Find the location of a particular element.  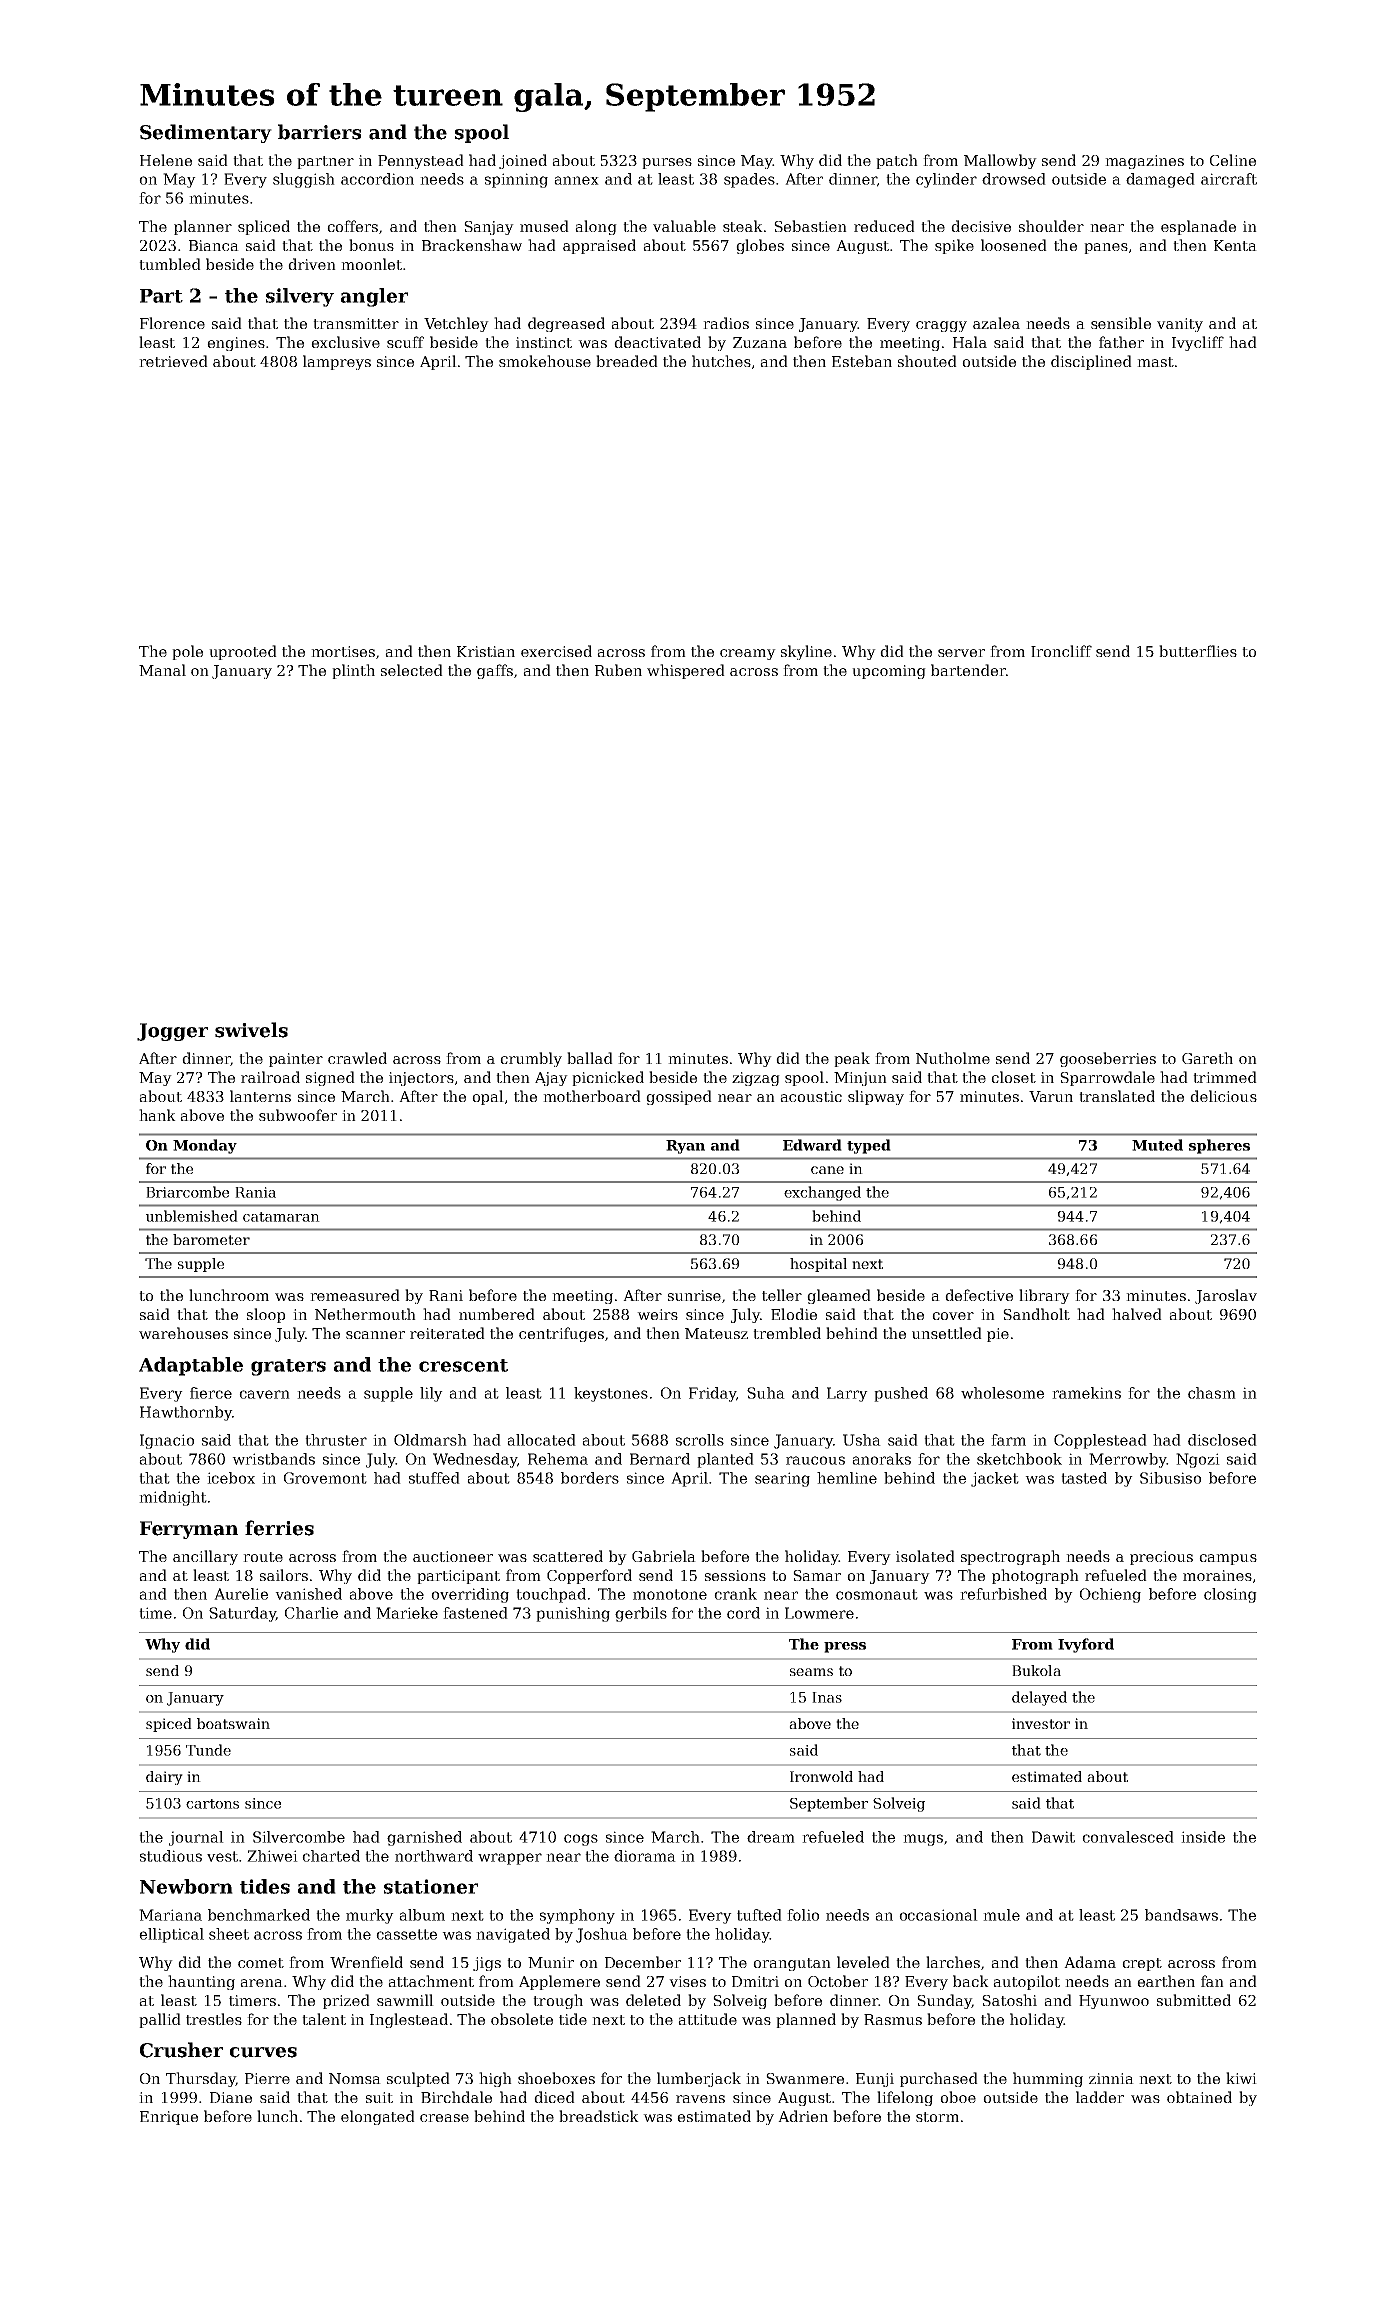

obtained is located at coordinates (1199, 2097).
